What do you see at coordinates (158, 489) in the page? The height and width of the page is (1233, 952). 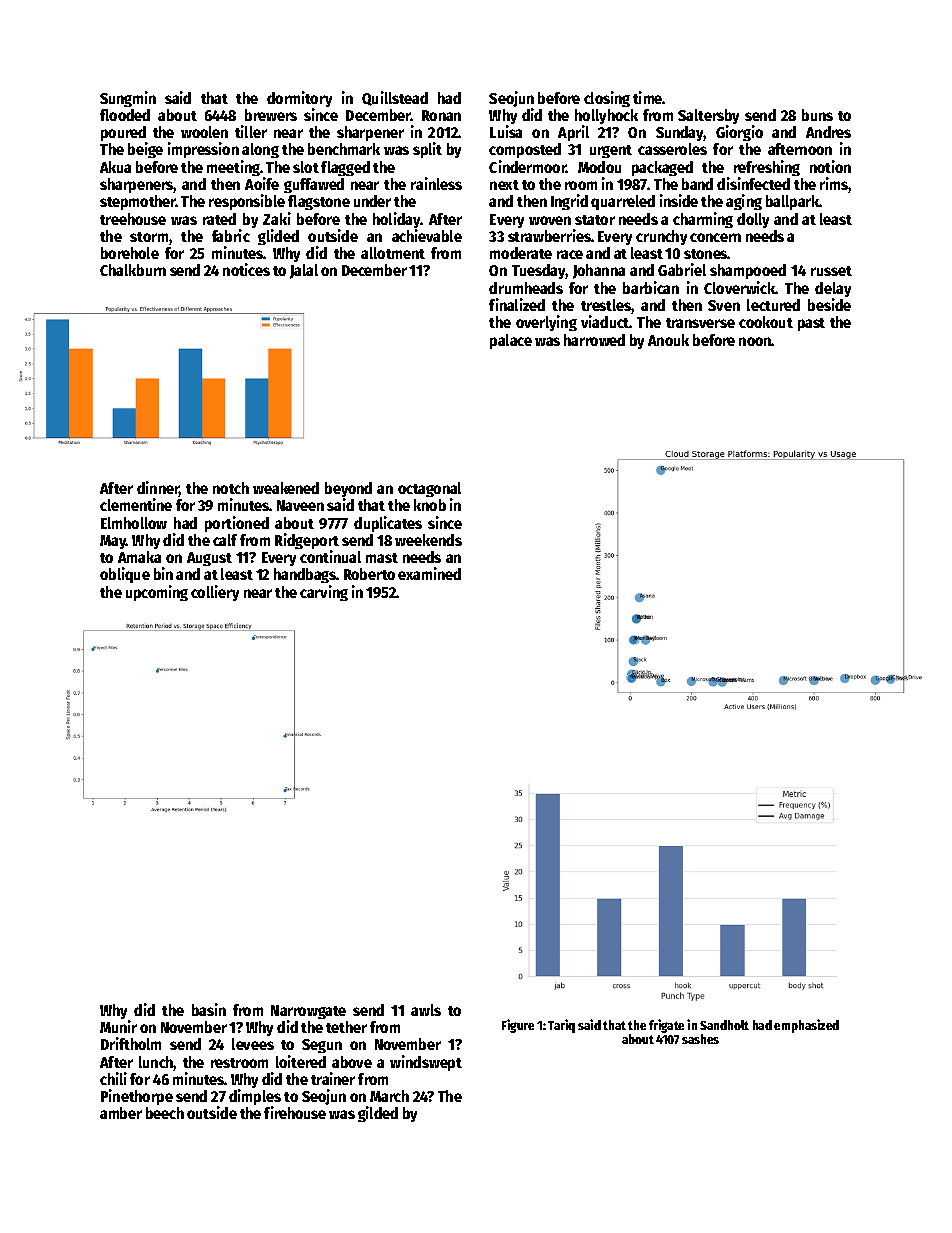 I see `dinner` at bounding box center [158, 489].
